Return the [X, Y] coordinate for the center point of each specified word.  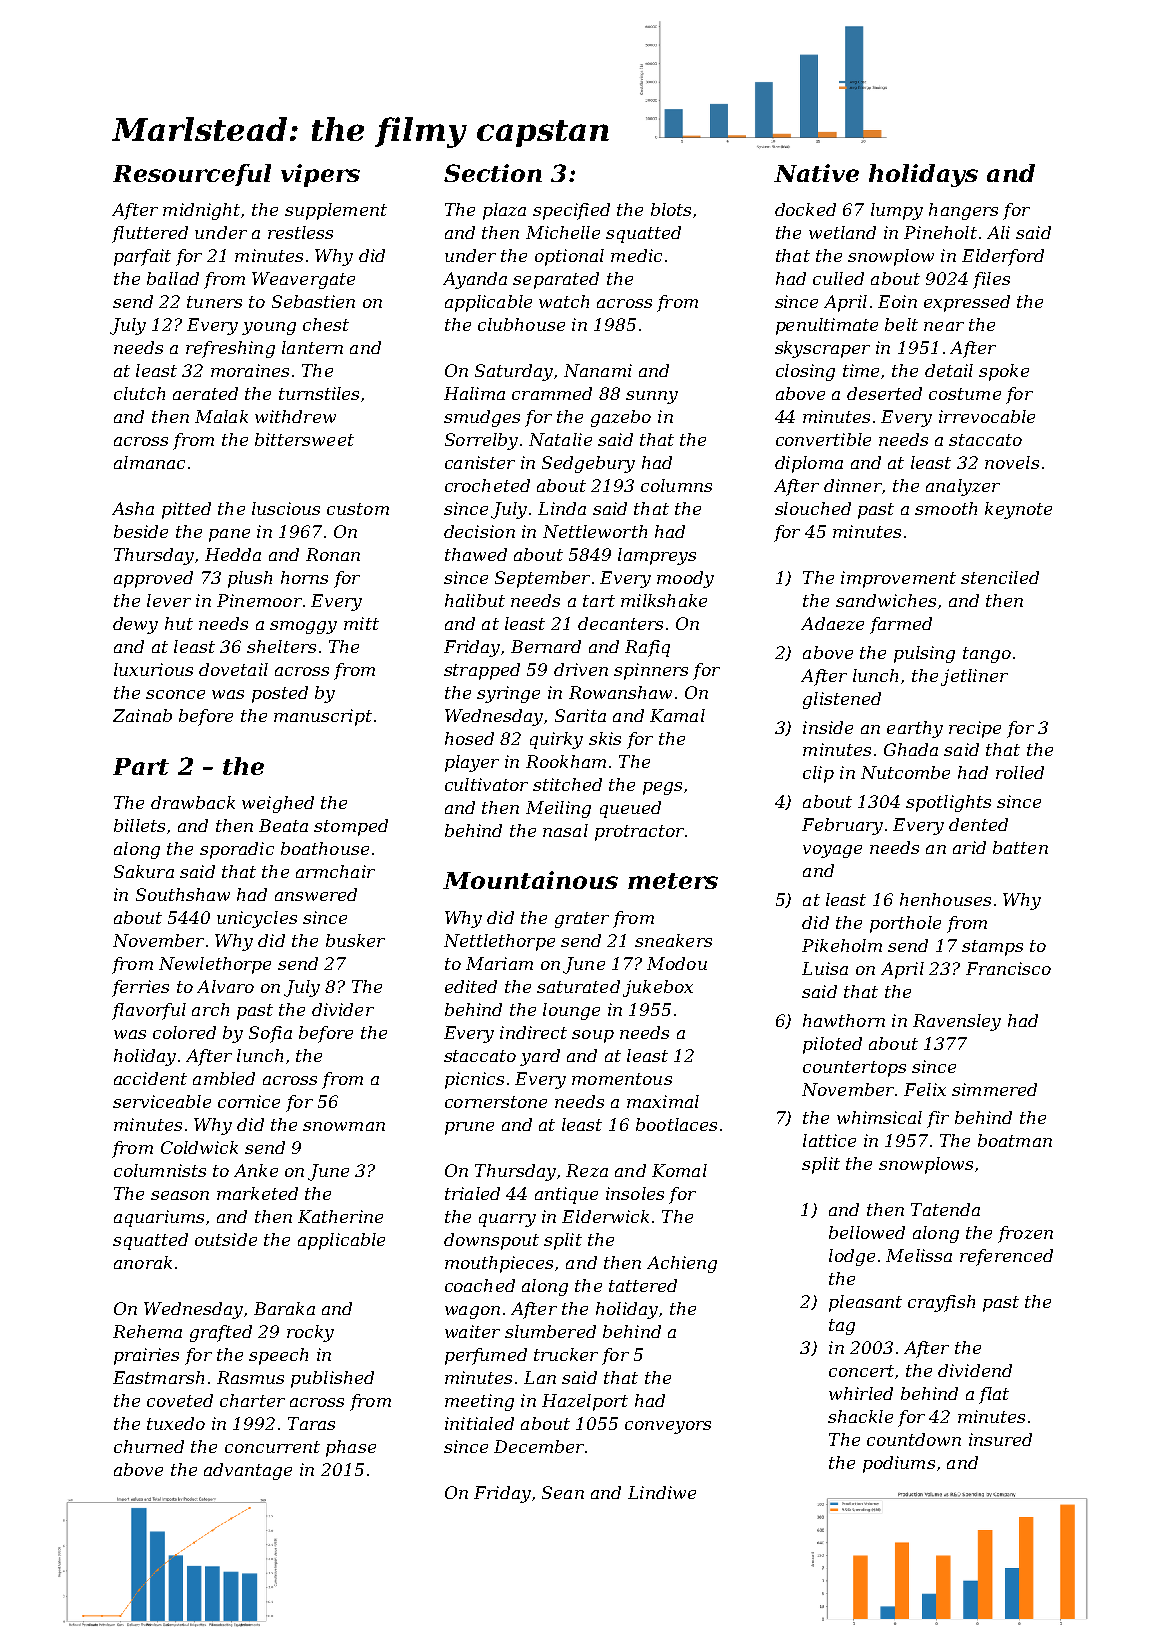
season [180, 1195]
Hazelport [585, 1402]
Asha [133, 508]
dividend [975, 1370]
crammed [552, 393]
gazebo [621, 418]
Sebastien [313, 301]
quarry [507, 1220]
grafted [221, 1333]
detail [949, 370]
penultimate [827, 326]
